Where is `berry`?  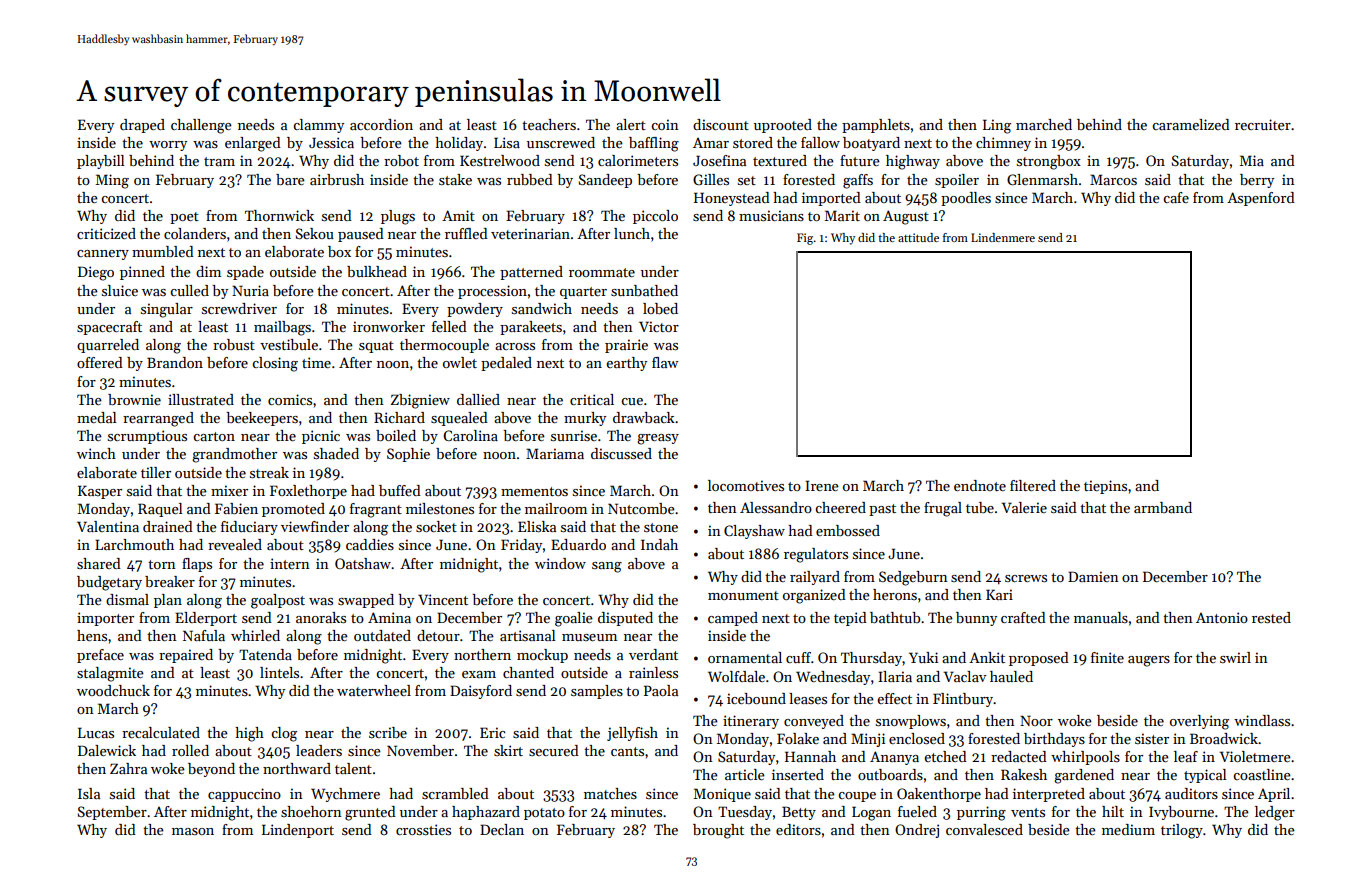 berry is located at coordinates (1257, 181).
